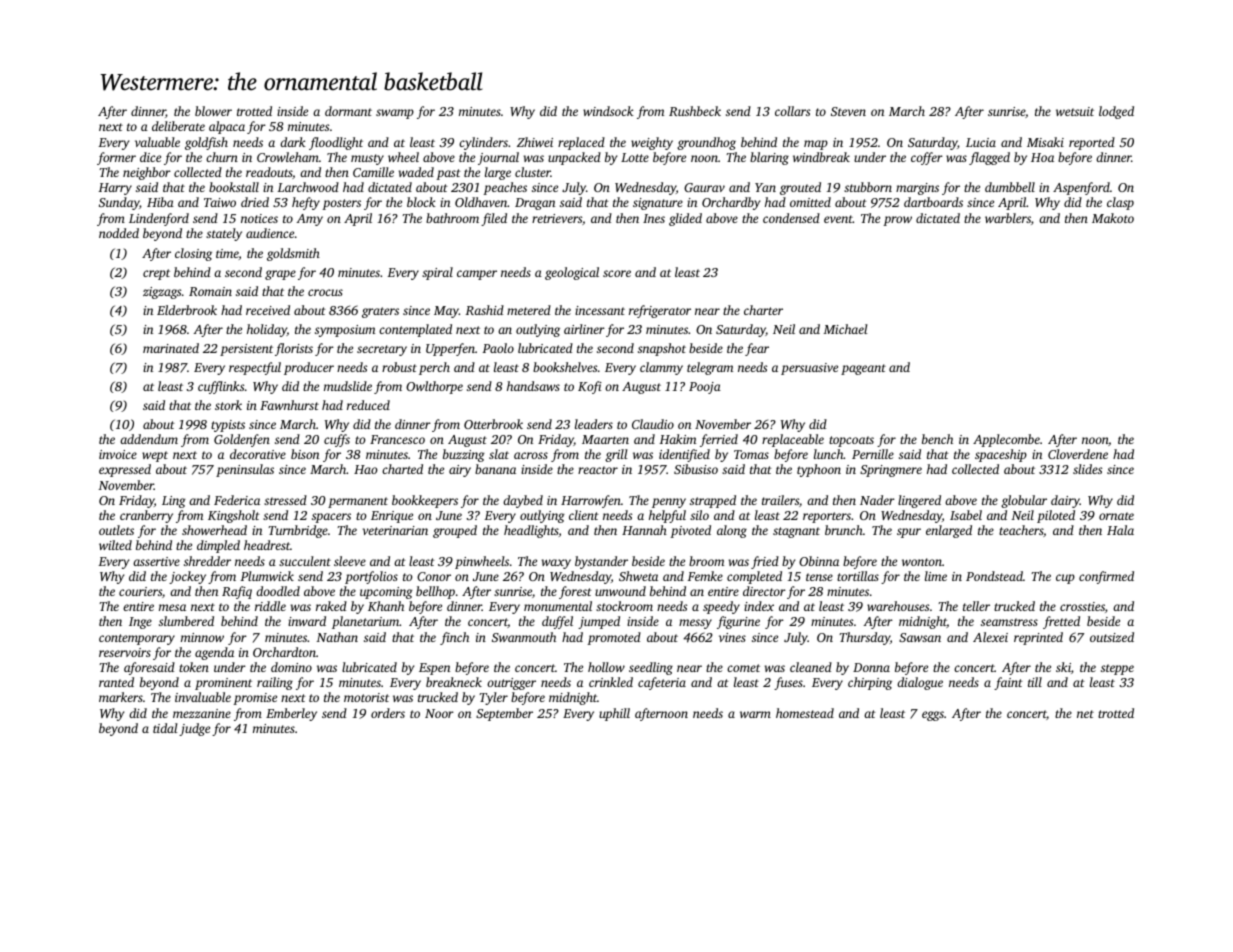  I want to click on warblers, so click(1008, 218).
